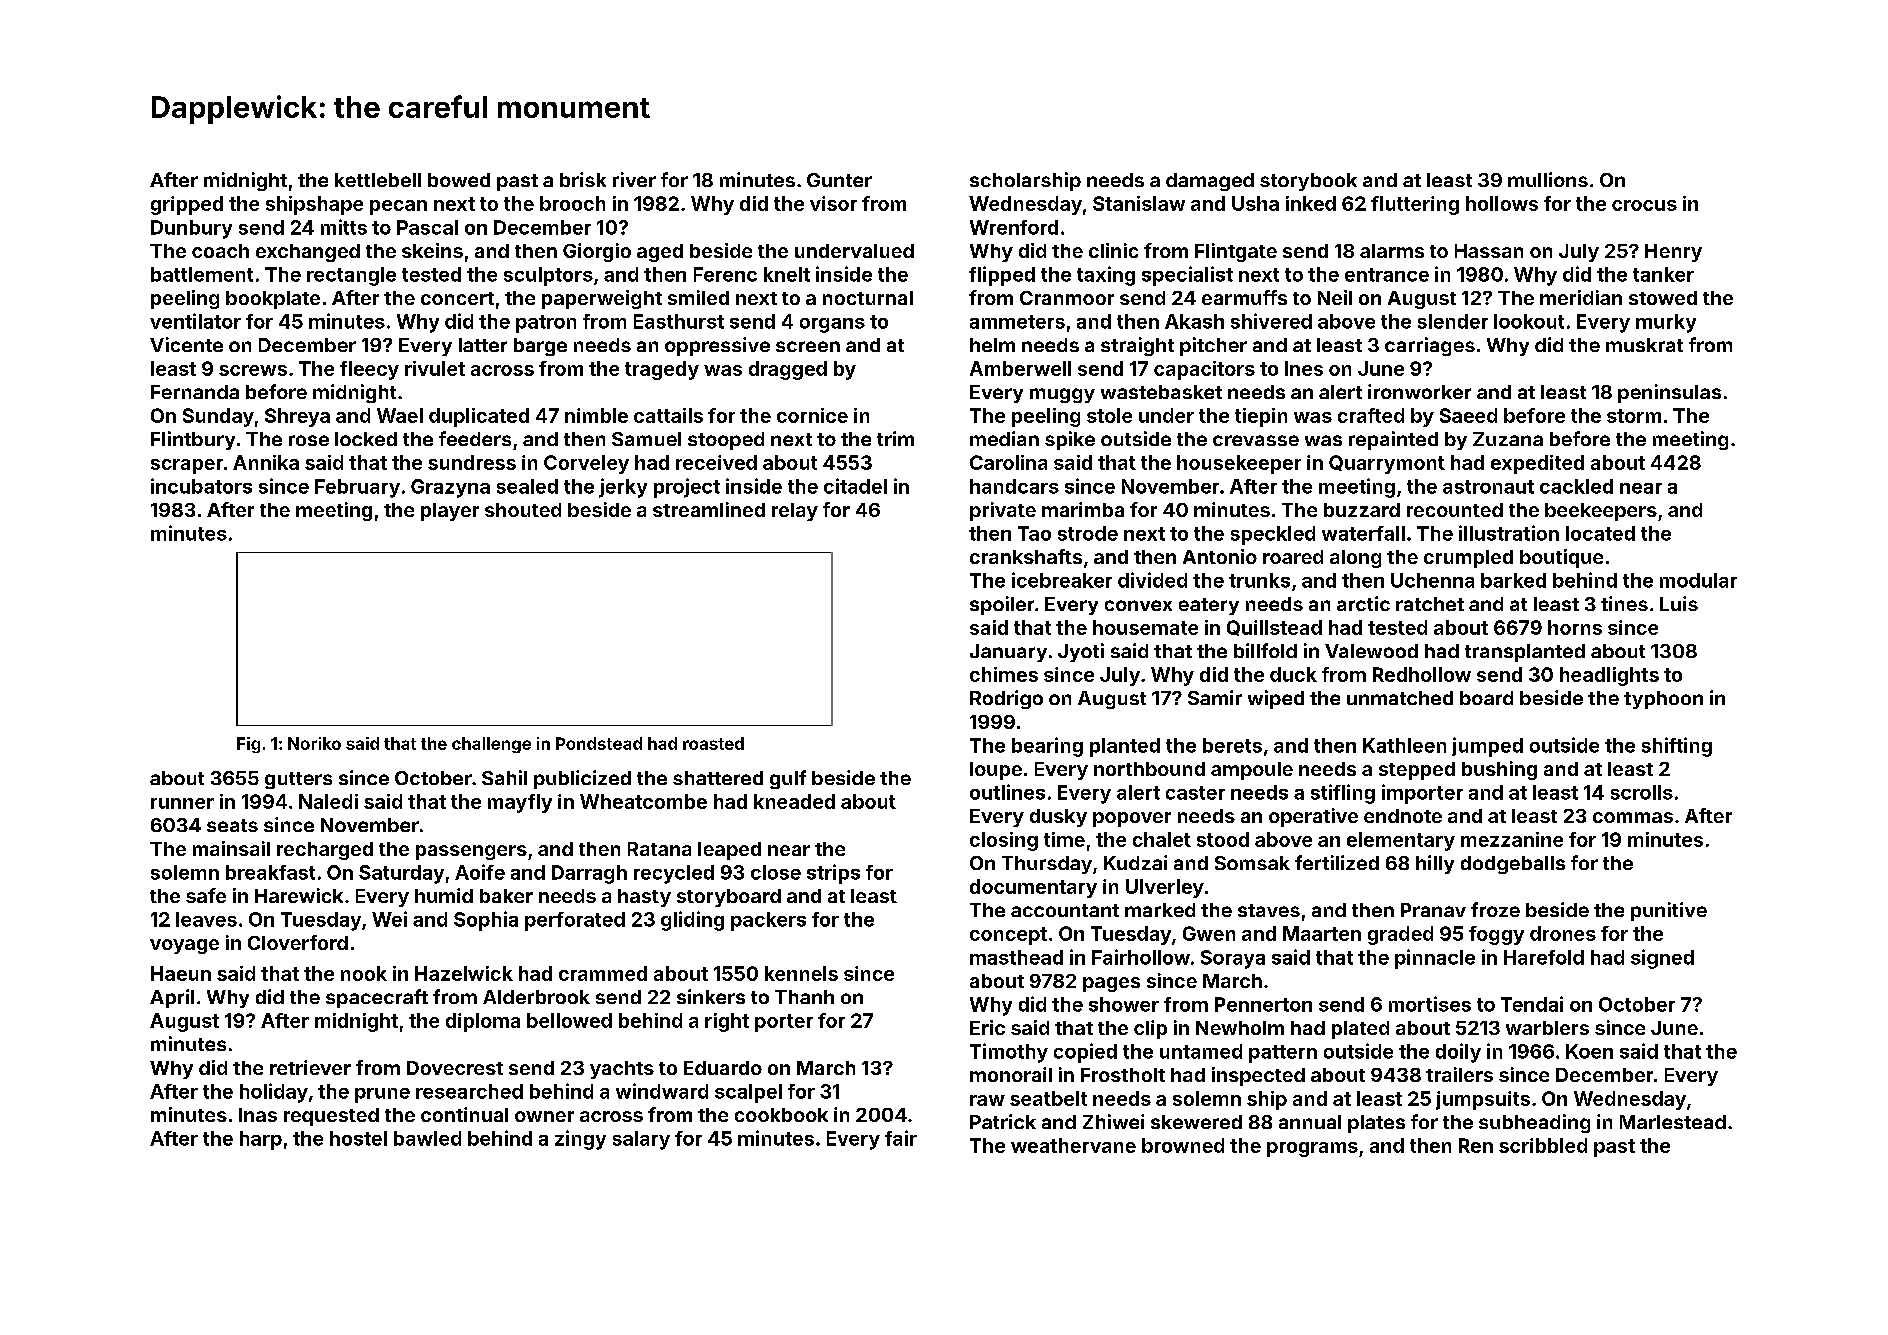 This screenshot has height=1335, width=1888. What do you see at coordinates (546, 324) in the screenshot?
I see `patron` at bounding box center [546, 324].
